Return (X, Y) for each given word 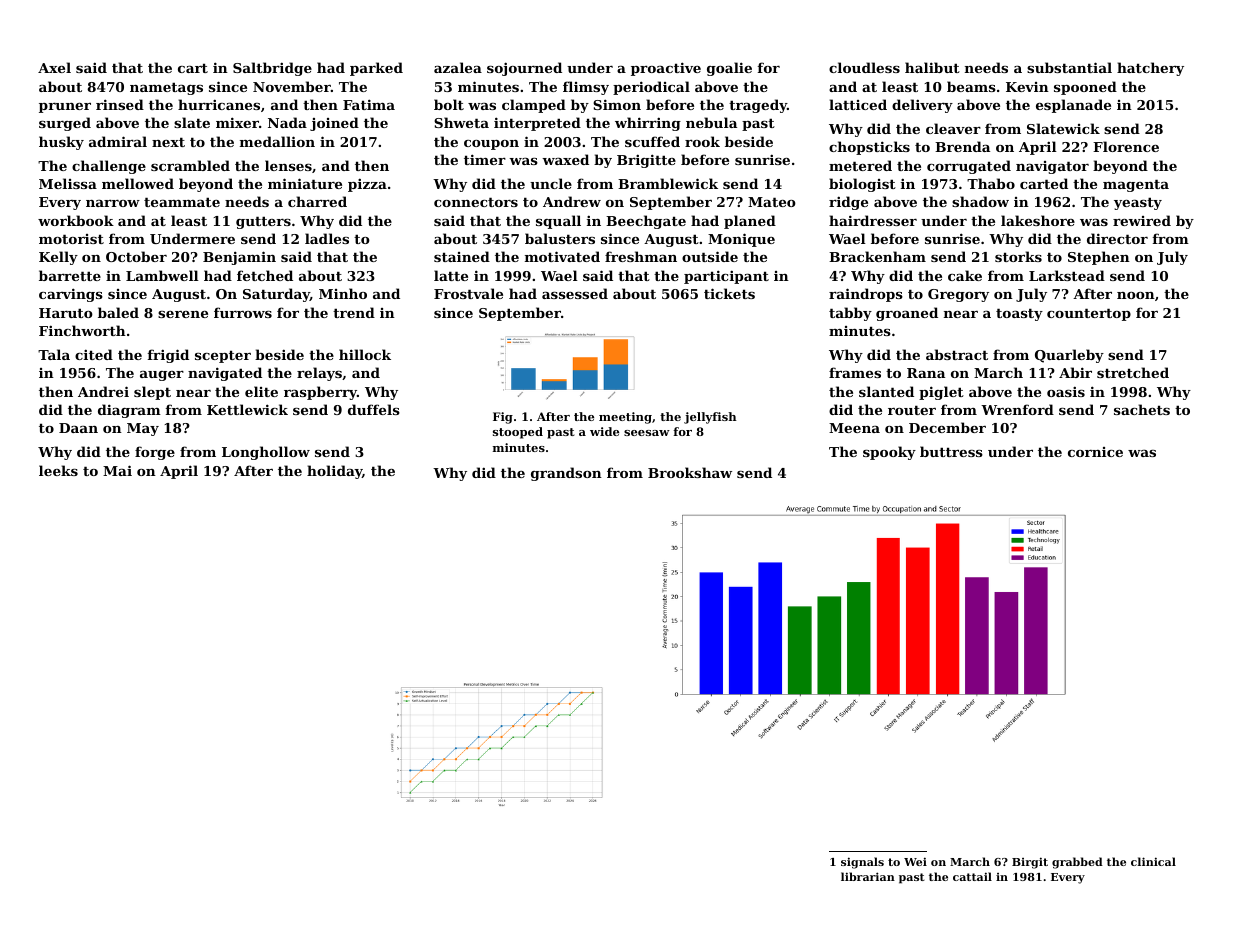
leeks (58, 470)
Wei (915, 861)
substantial (1069, 67)
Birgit (1030, 863)
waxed (565, 159)
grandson (566, 474)
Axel (54, 67)
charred (317, 201)
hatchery (1150, 69)
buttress (951, 451)
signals (862, 863)
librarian (868, 876)
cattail (972, 876)
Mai (117, 470)
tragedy (758, 106)
